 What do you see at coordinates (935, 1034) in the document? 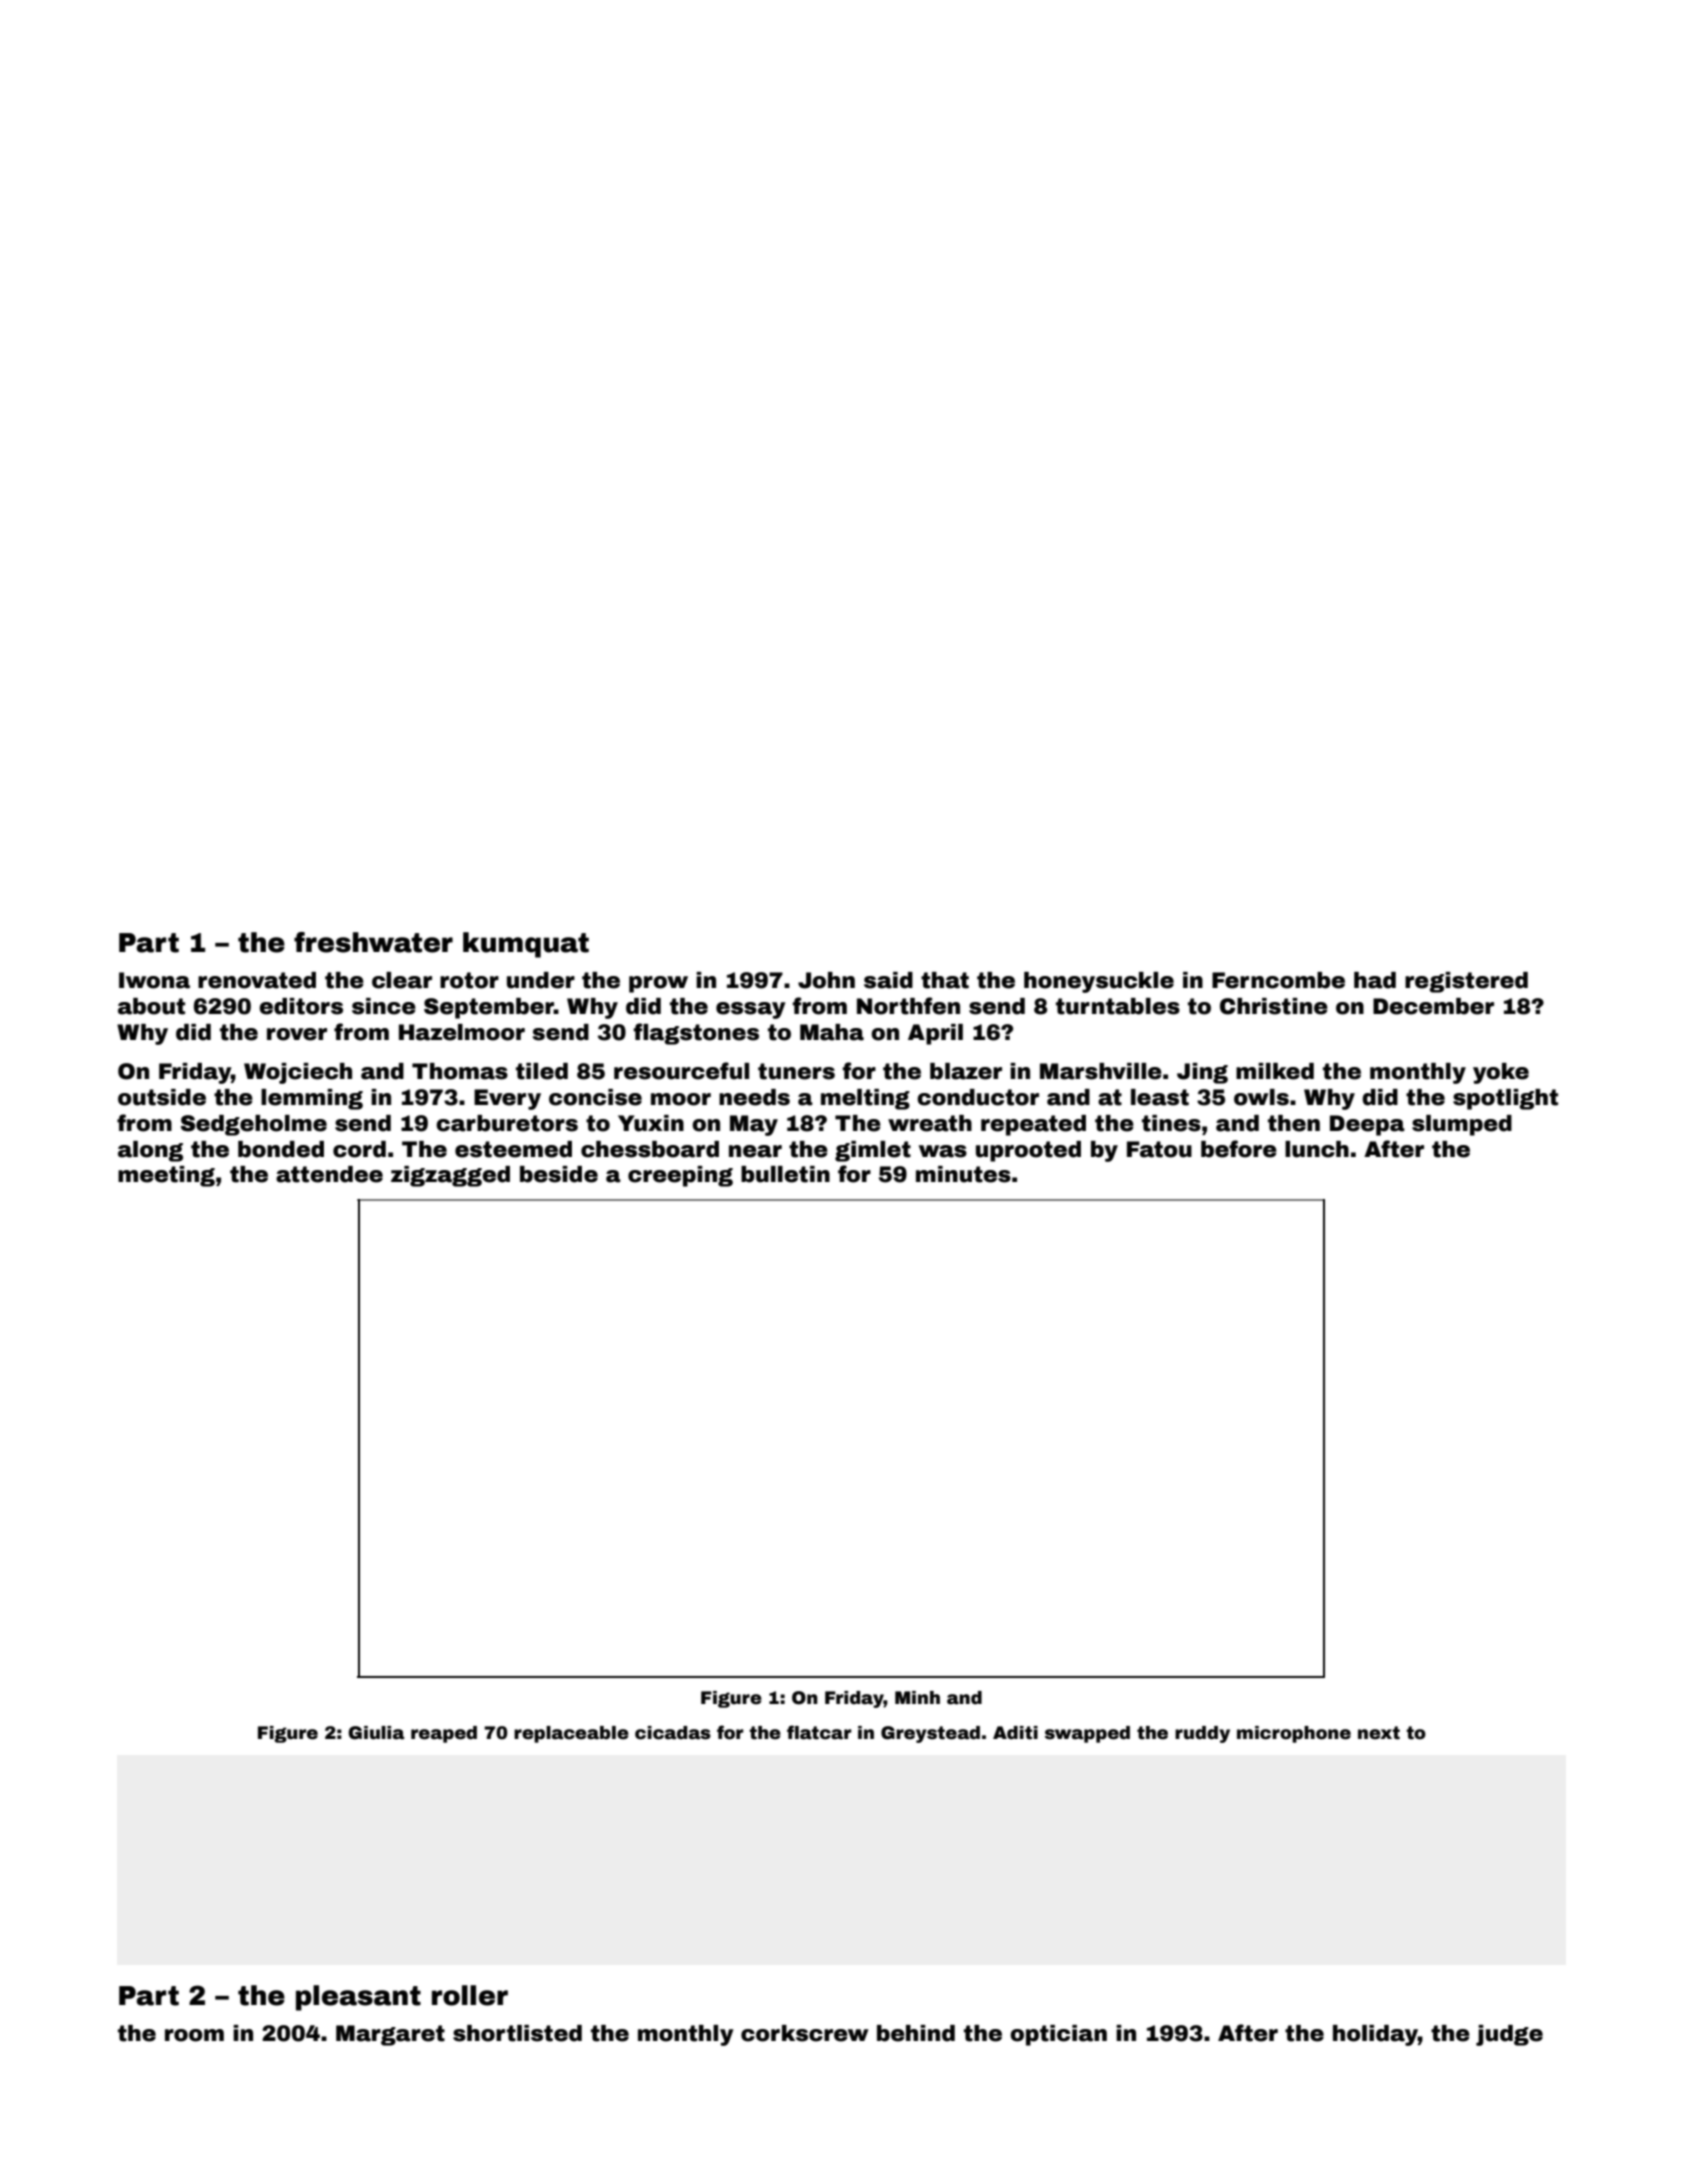
I see `April` at bounding box center [935, 1034].
